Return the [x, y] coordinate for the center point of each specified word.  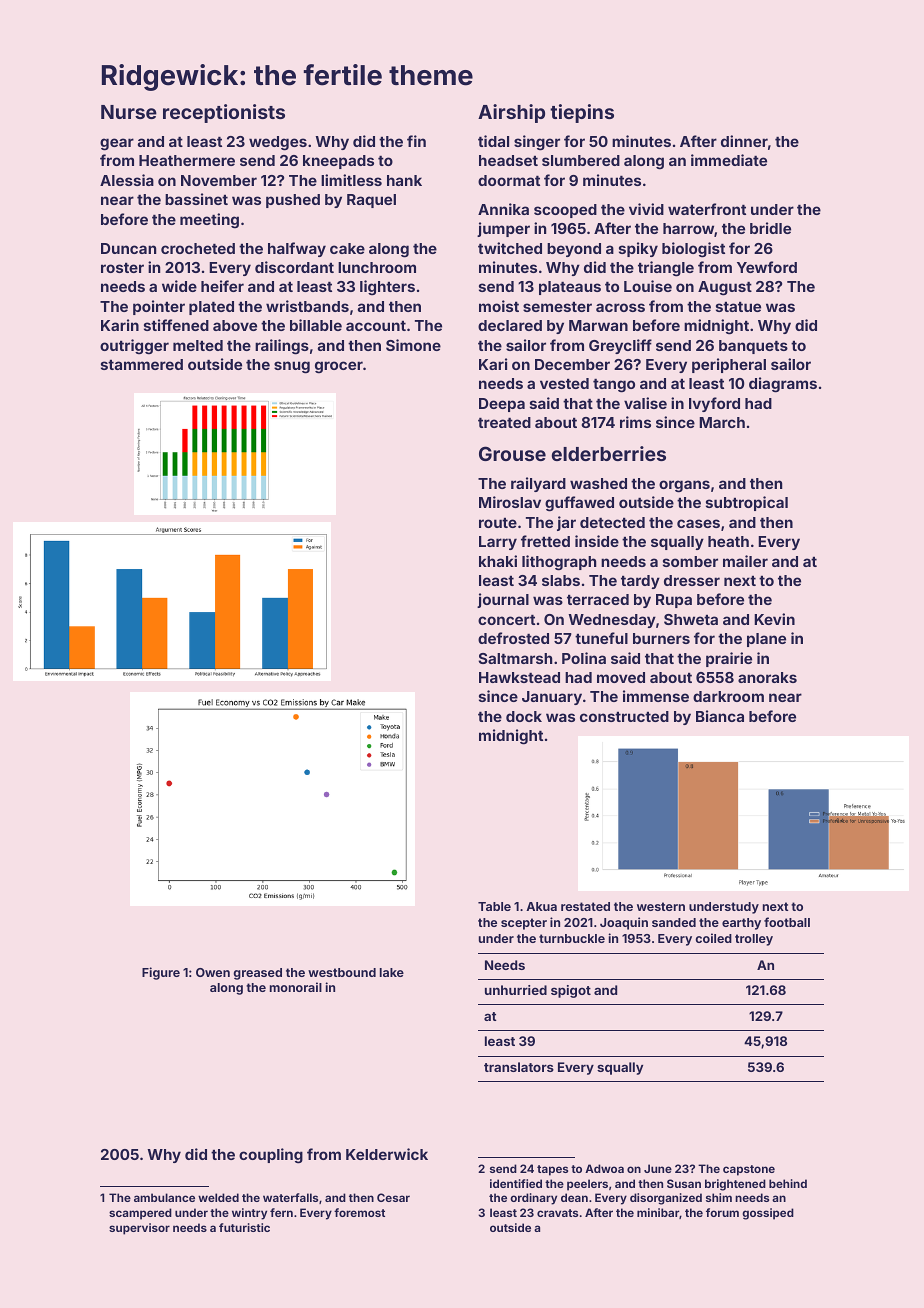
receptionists [224, 113]
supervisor [139, 1229]
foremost [359, 1212]
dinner [744, 141]
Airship [511, 113]
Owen [213, 972]
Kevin [774, 619]
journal [503, 600]
